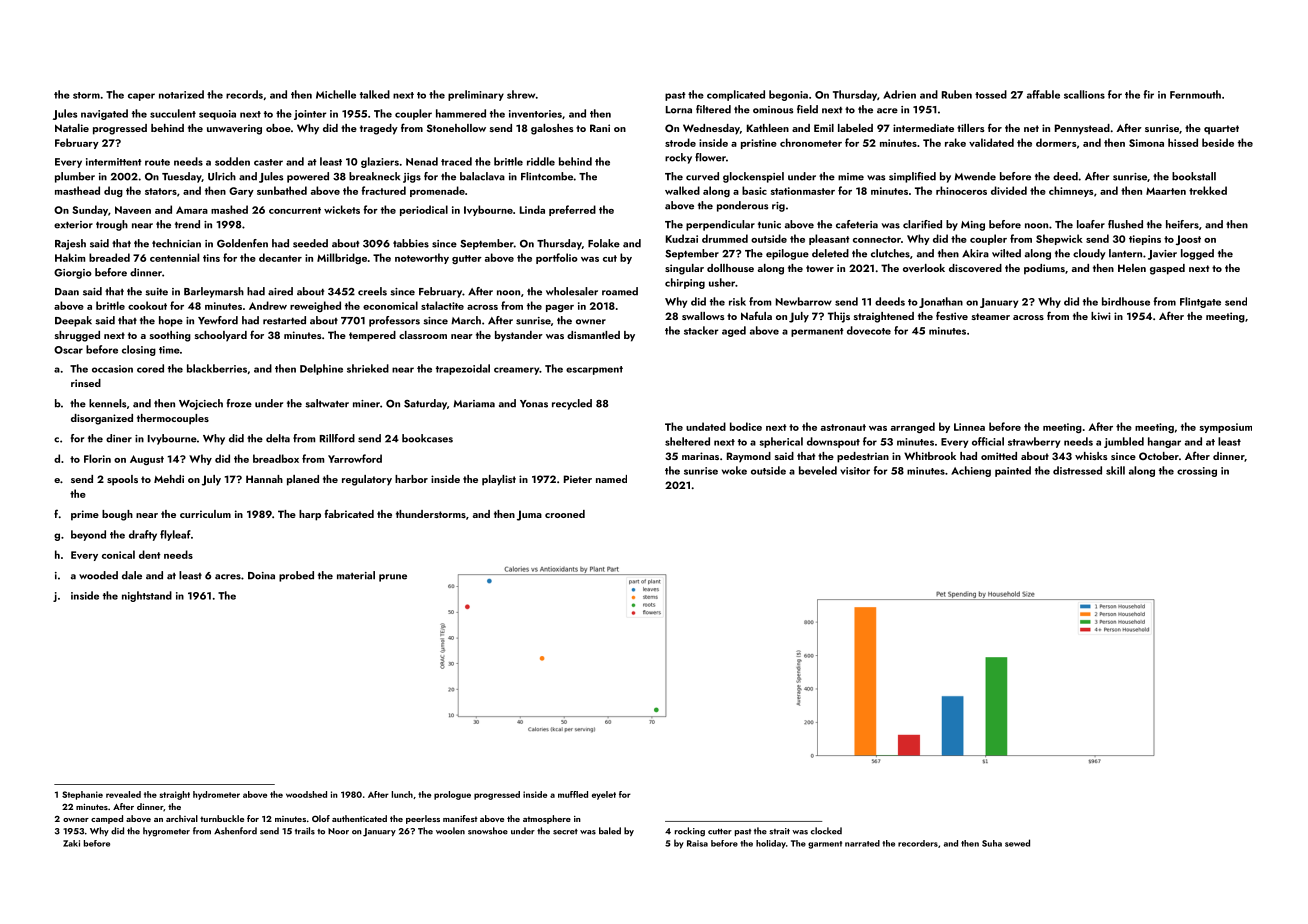  I want to click on crossing, so click(1197, 472).
